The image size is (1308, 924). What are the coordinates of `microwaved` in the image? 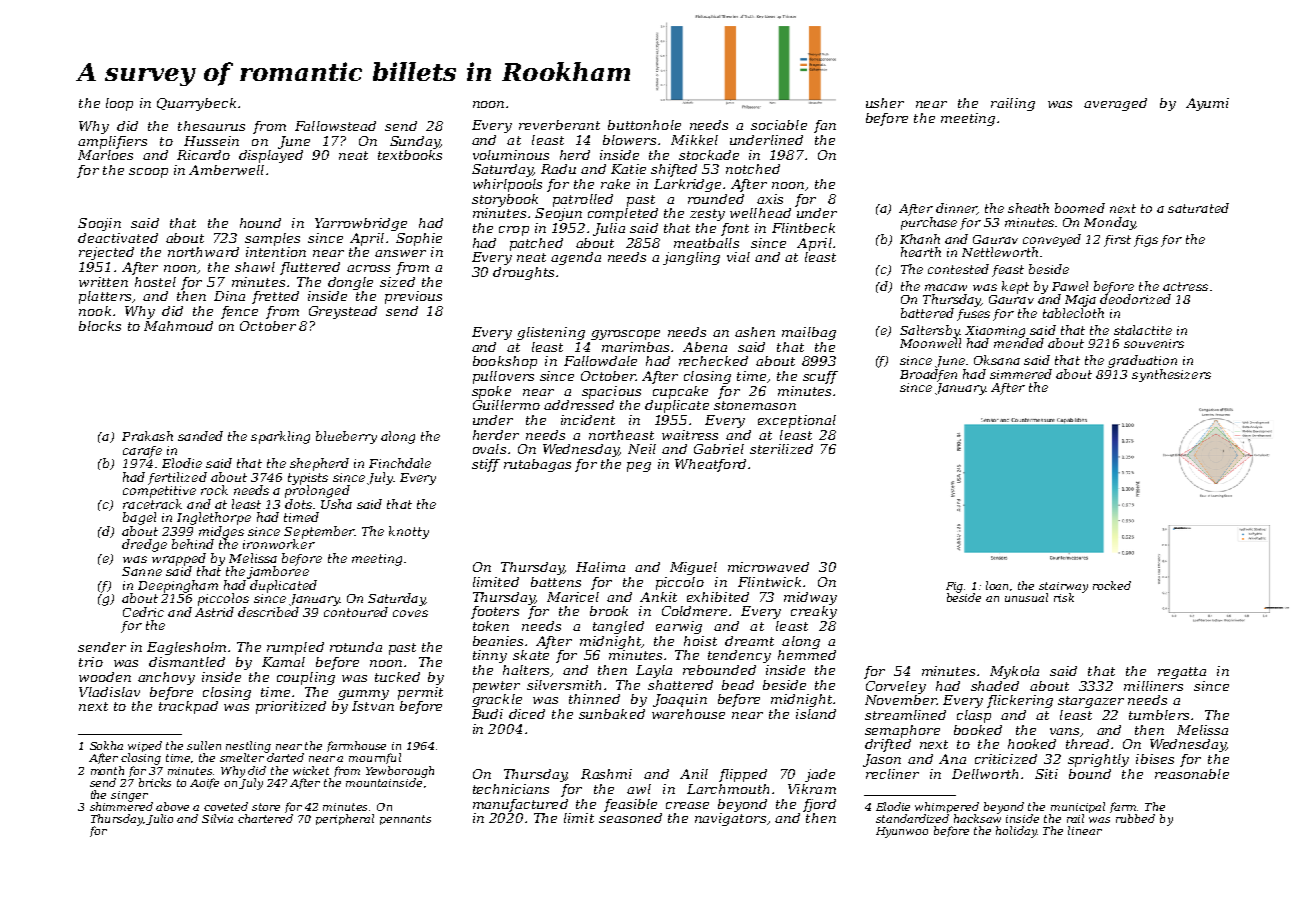 It's located at (768, 567).
